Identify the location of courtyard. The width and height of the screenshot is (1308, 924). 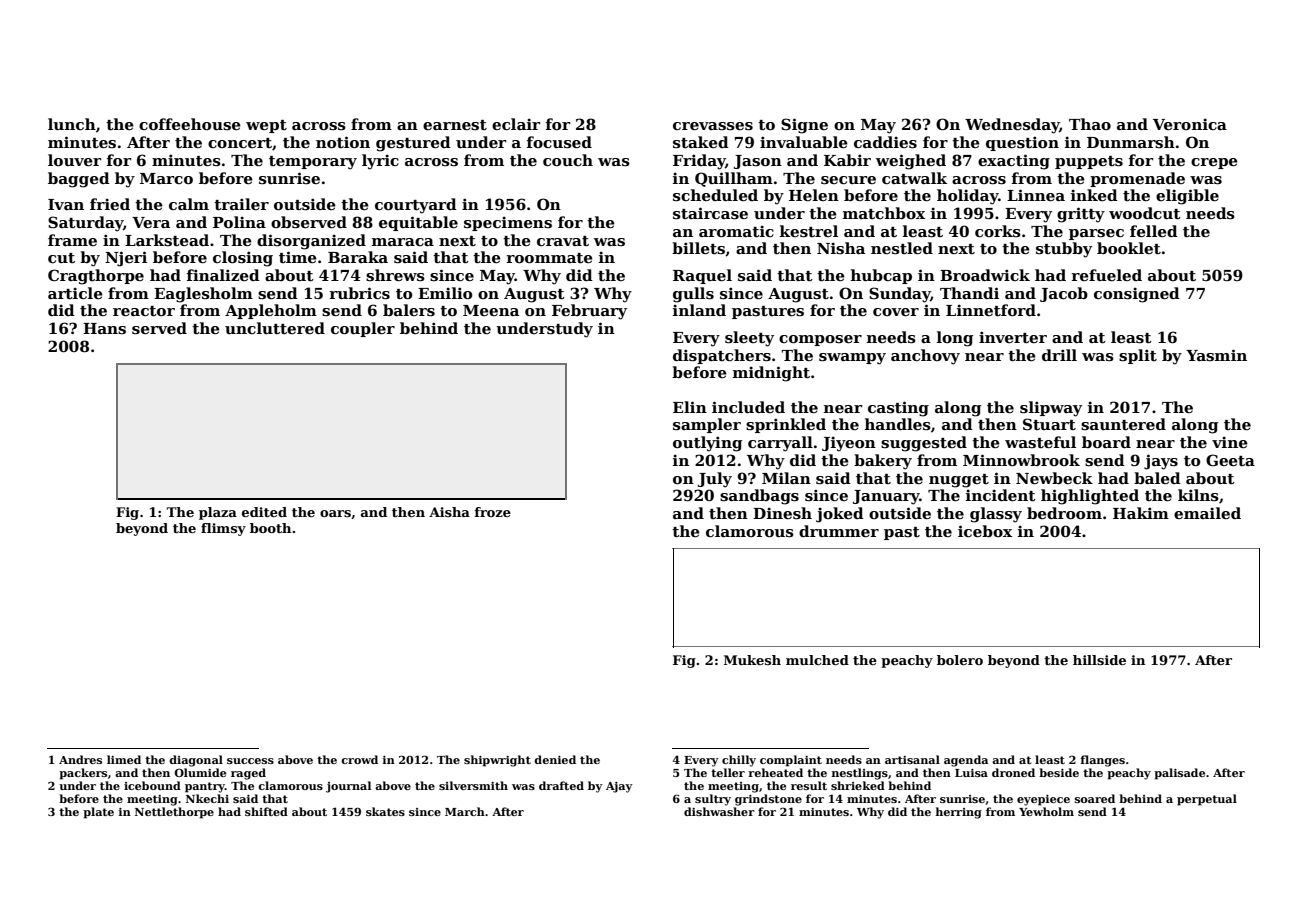
(416, 206).
